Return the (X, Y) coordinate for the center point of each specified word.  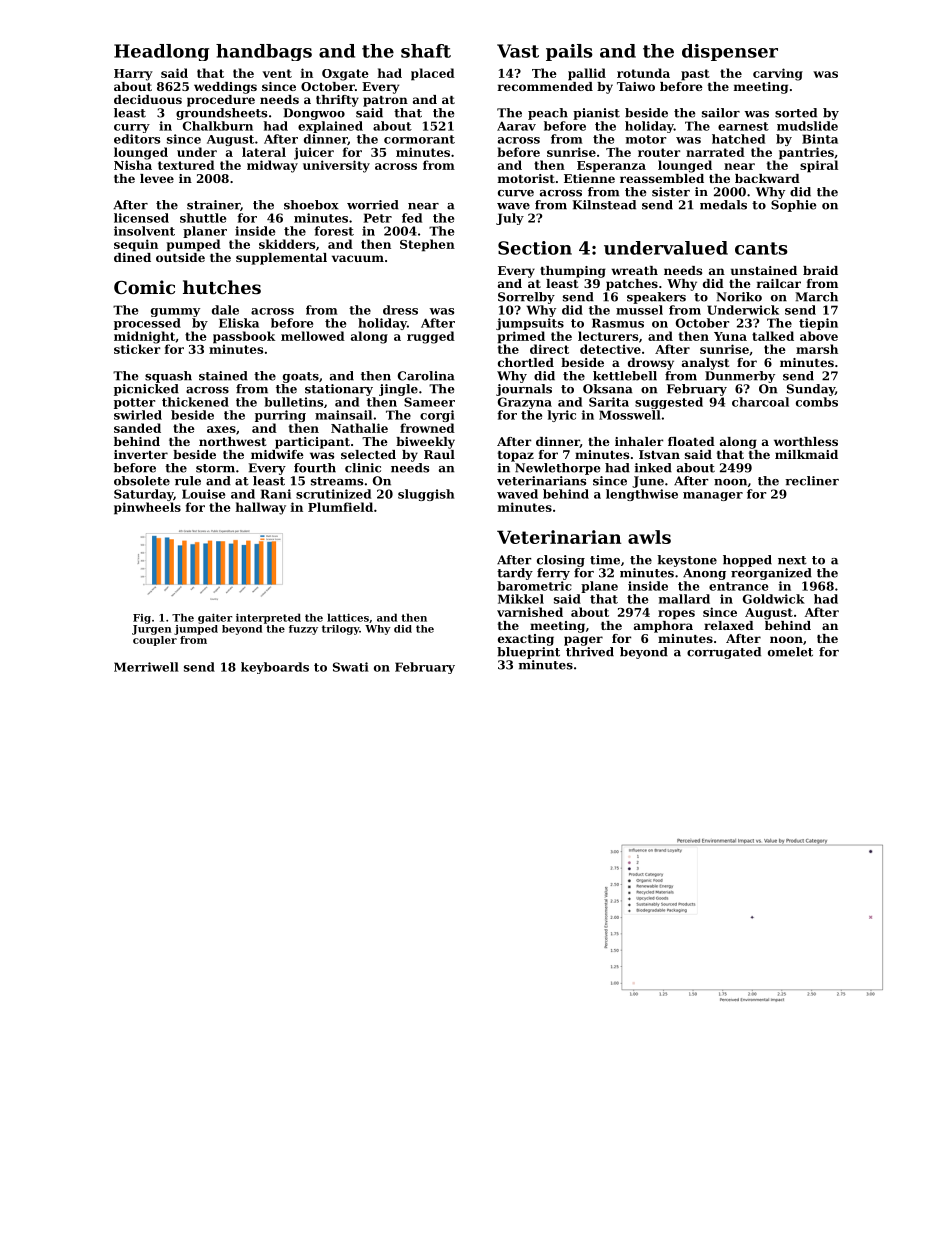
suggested (669, 403)
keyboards (275, 668)
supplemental (281, 259)
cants (761, 248)
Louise (203, 494)
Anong (704, 574)
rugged (431, 337)
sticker (137, 349)
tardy (515, 574)
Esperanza (611, 167)
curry (132, 128)
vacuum (358, 258)
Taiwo (636, 86)
